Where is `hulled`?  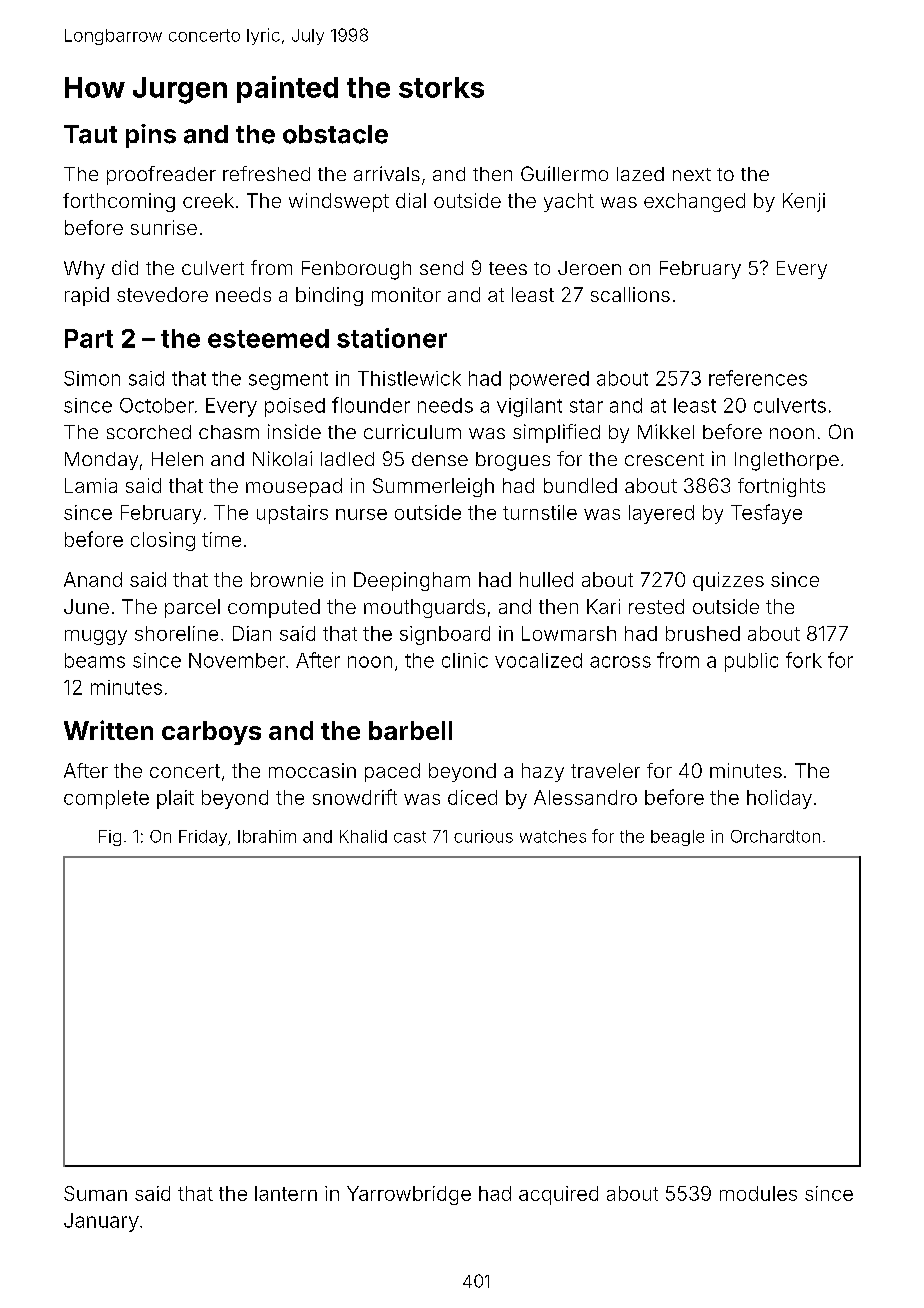 hulled is located at coordinates (546, 579).
